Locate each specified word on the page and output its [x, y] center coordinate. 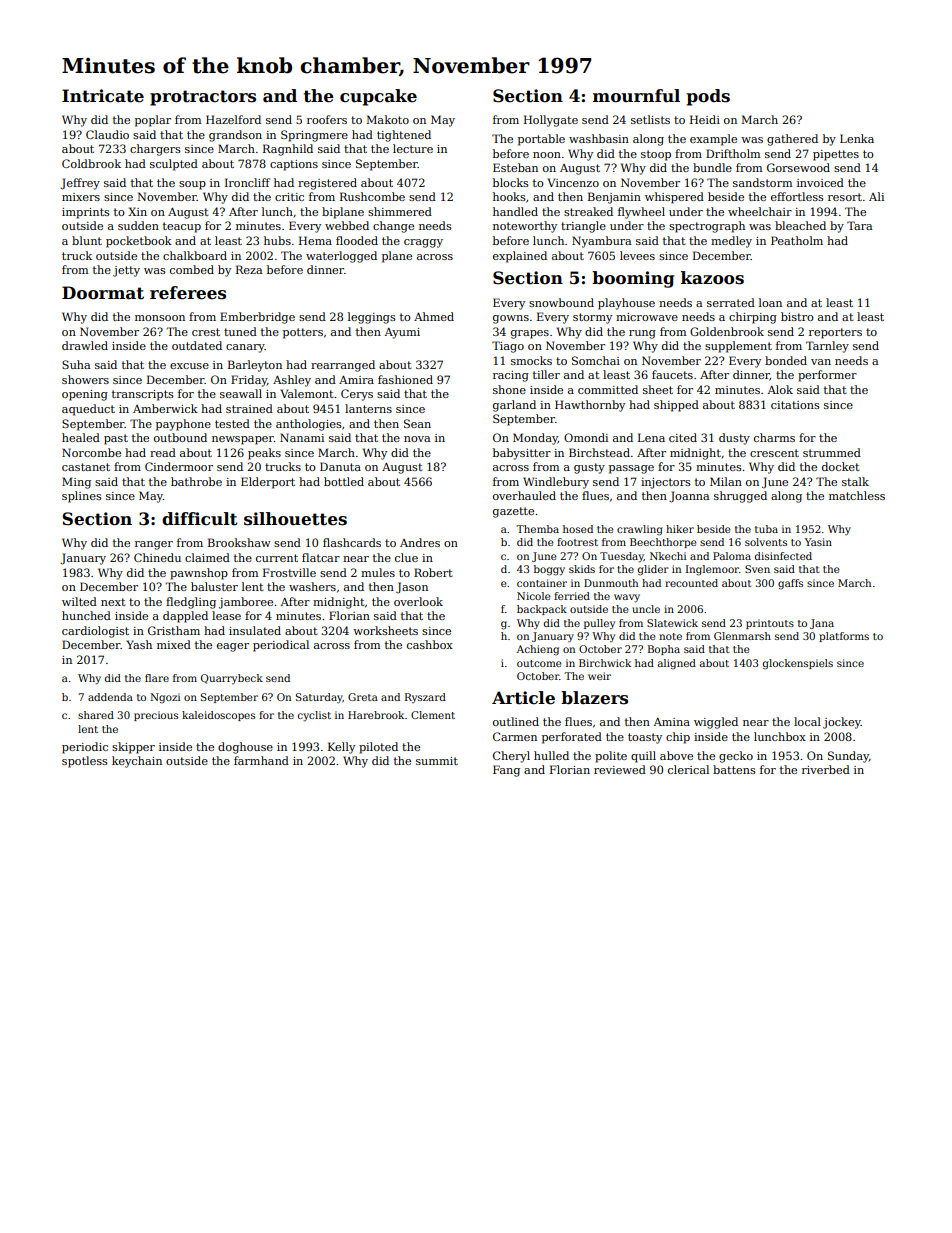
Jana [822, 624]
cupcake [378, 97]
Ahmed [434, 316]
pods [708, 97]
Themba [537, 529]
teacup [182, 227]
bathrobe [196, 481]
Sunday [848, 757]
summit [437, 761]
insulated [255, 630]
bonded [786, 360]
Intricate [103, 96]
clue [406, 557]
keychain [137, 762]
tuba [766, 529]
